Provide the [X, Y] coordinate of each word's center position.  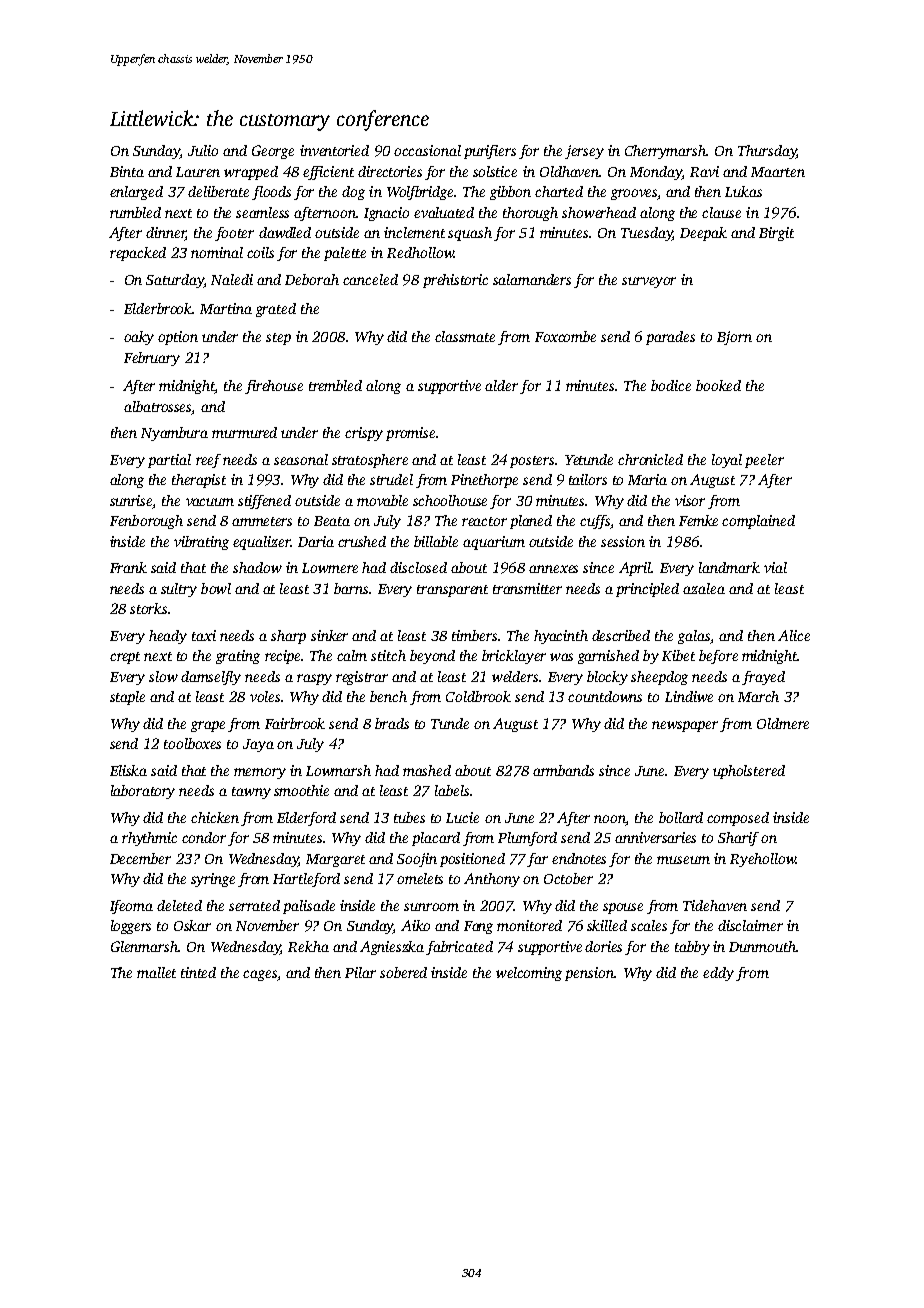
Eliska [128, 770]
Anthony [492, 880]
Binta [127, 171]
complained [758, 522]
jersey [584, 152]
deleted [179, 905]
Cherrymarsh [665, 152]
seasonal [301, 459]
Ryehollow [763, 860]
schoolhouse [450, 500]
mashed [427, 770]
